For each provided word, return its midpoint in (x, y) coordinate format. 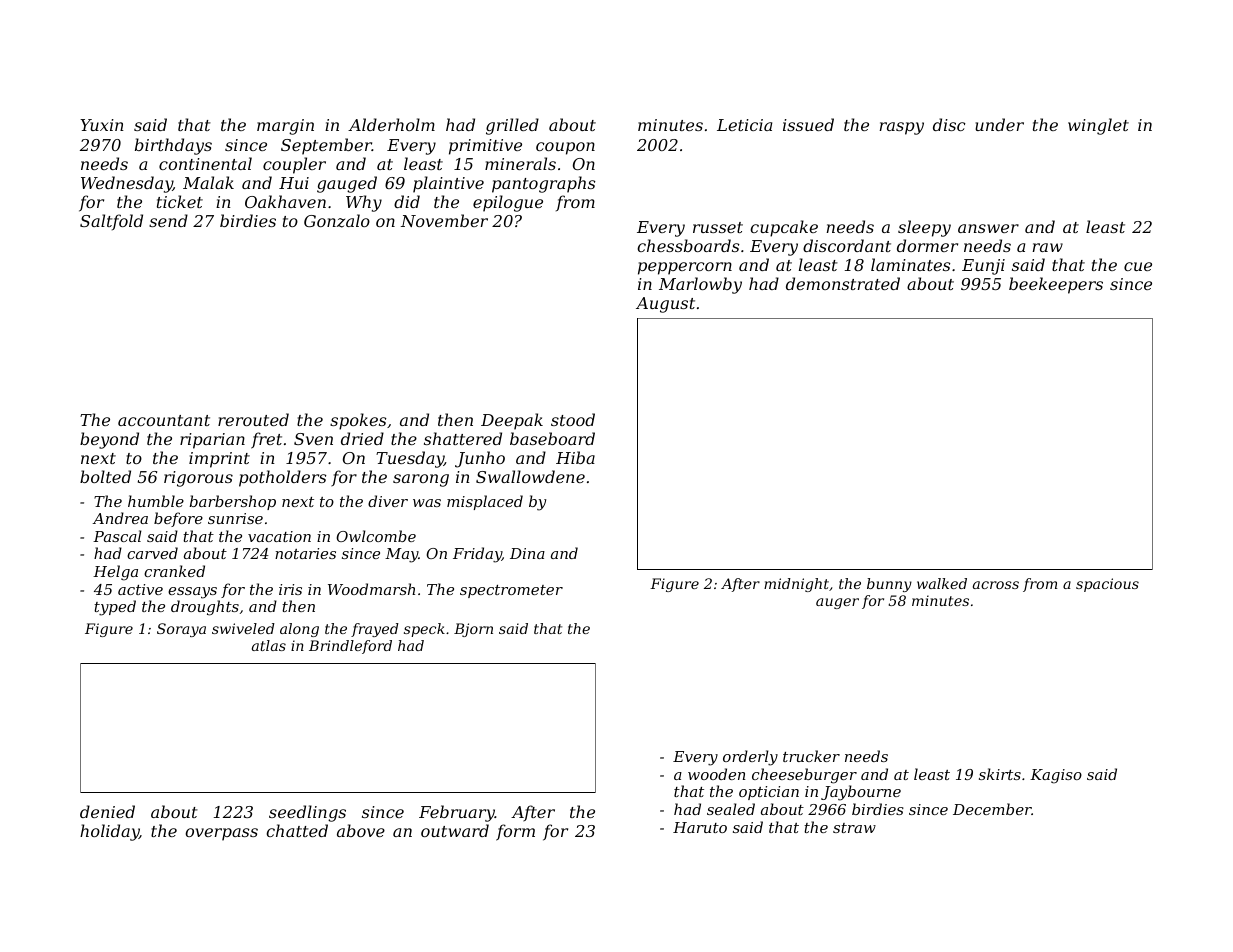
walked (942, 583)
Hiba (575, 457)
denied (107, 811)
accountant (164, 420)
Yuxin (102, 125)
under (999, 124)
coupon (565, 148)
